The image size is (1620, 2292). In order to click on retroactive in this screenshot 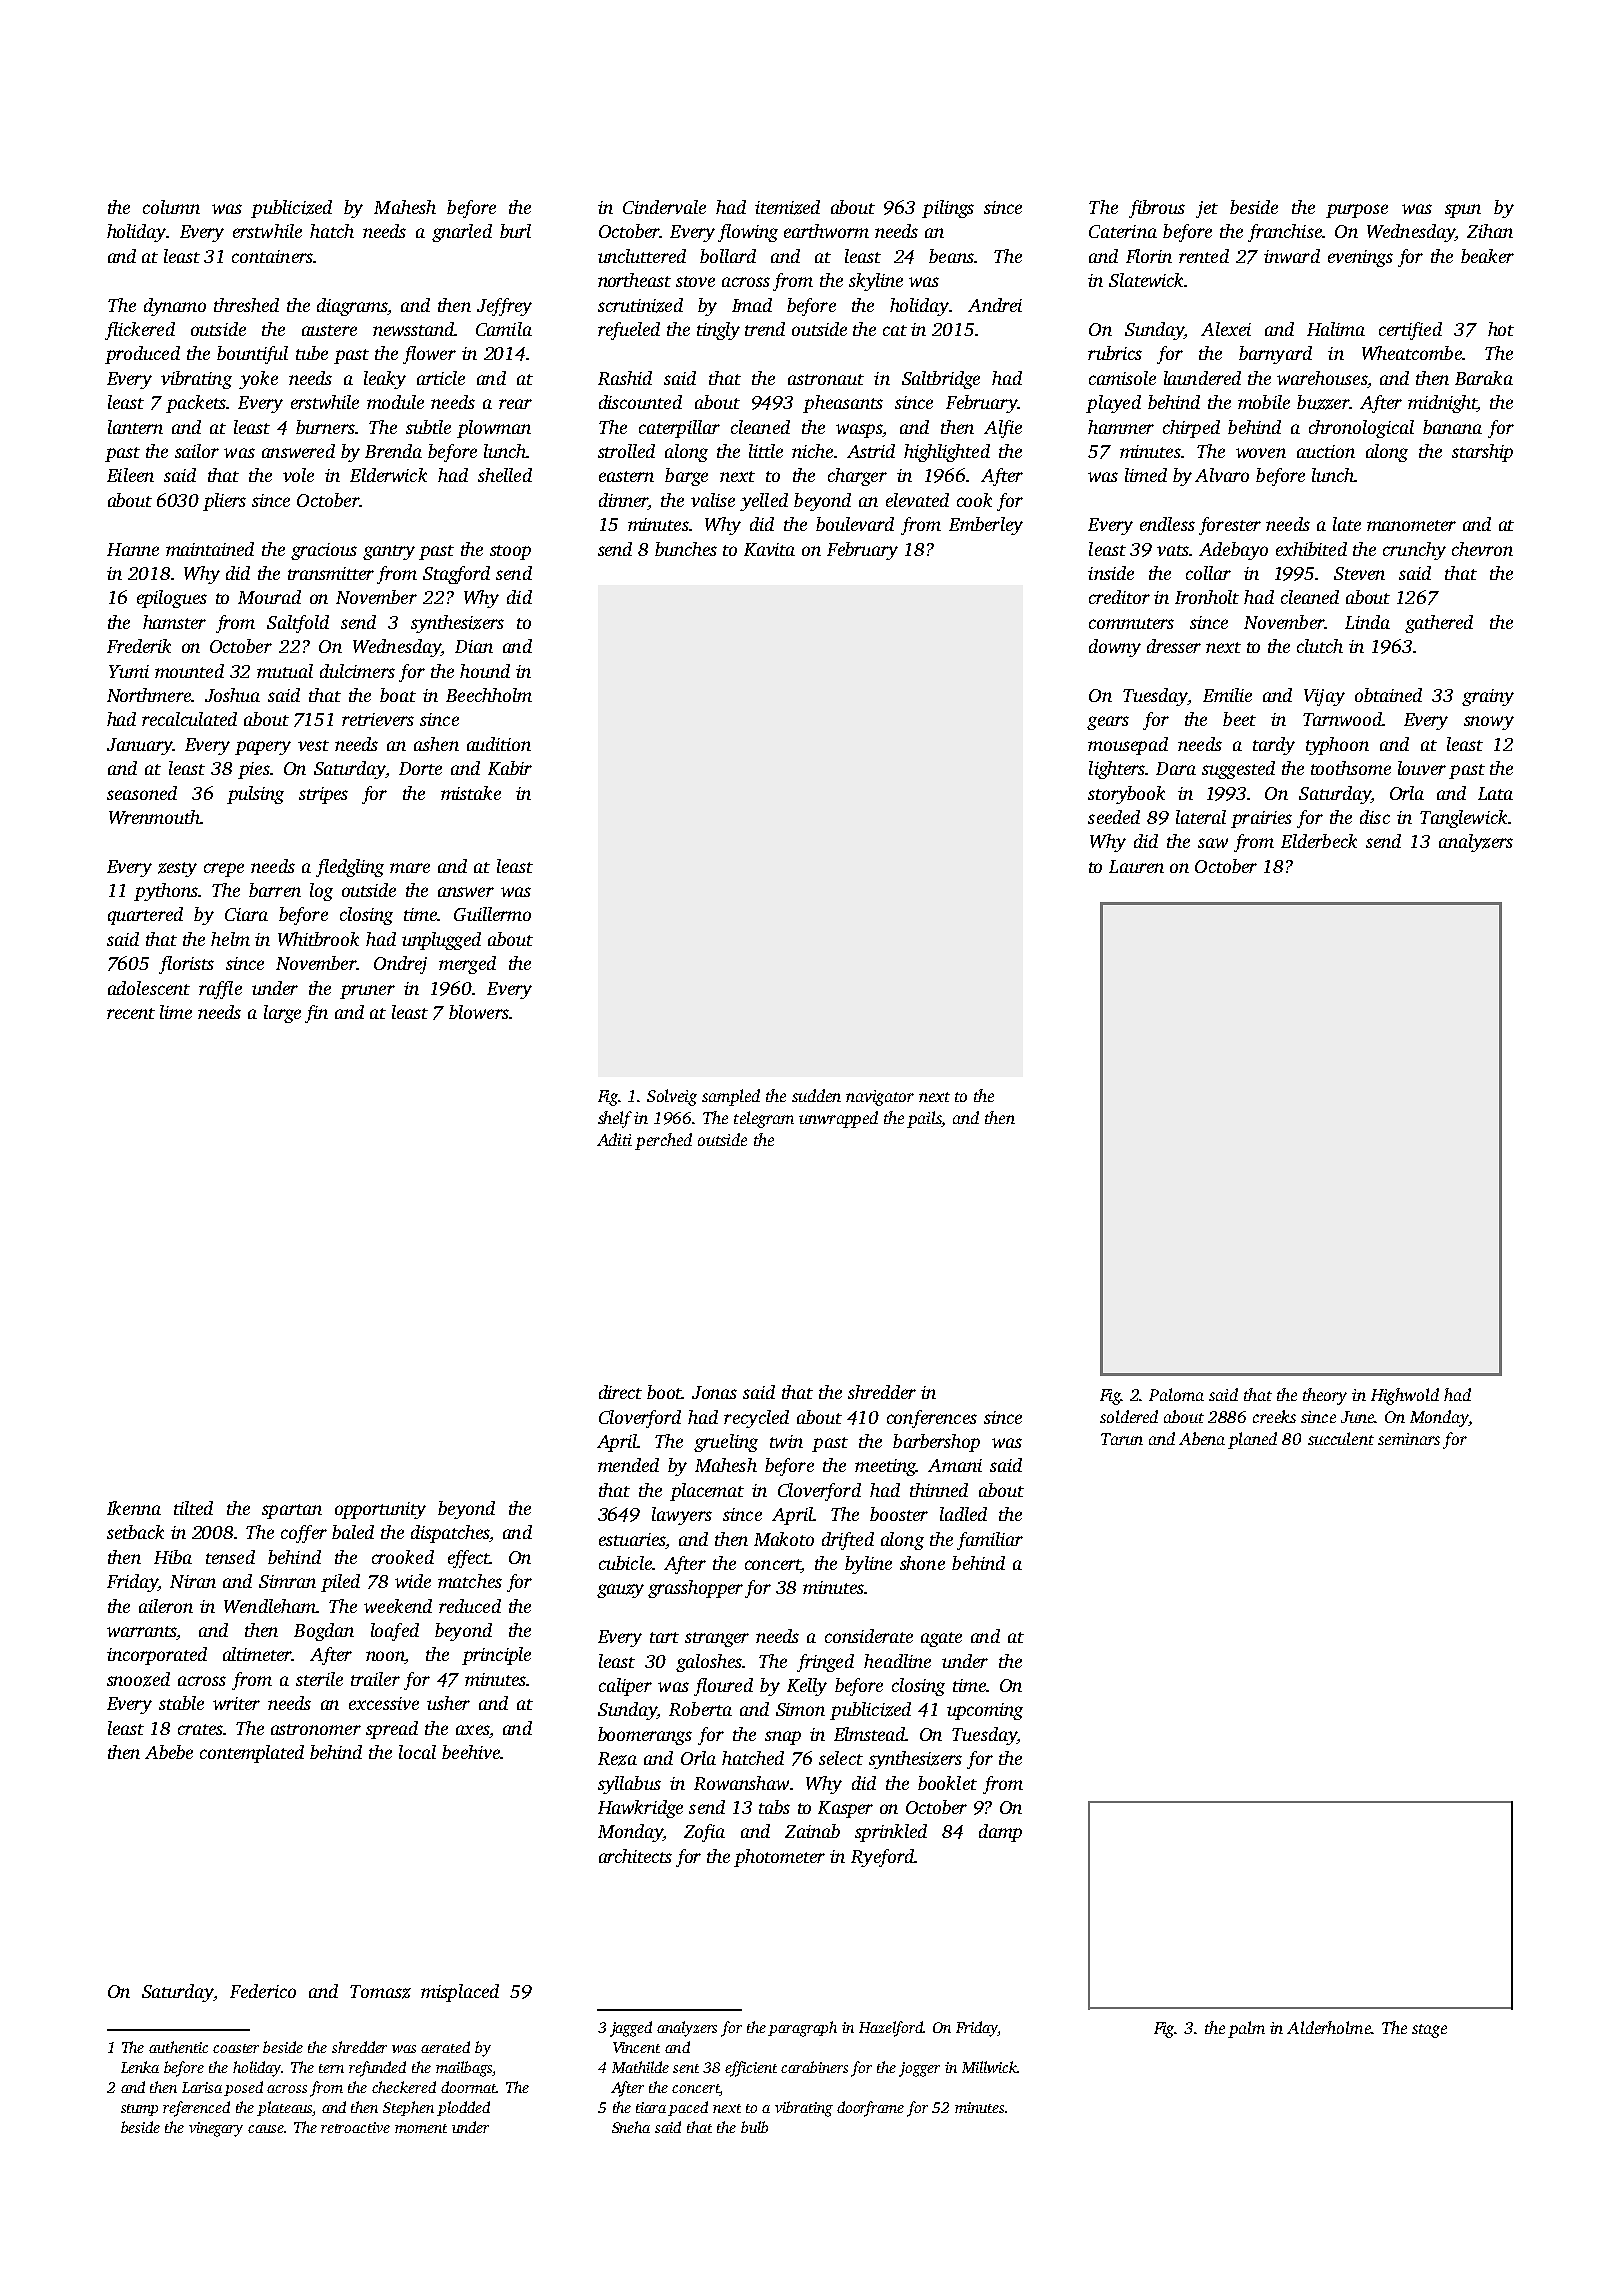, I will do `click(355, 2127)`.
